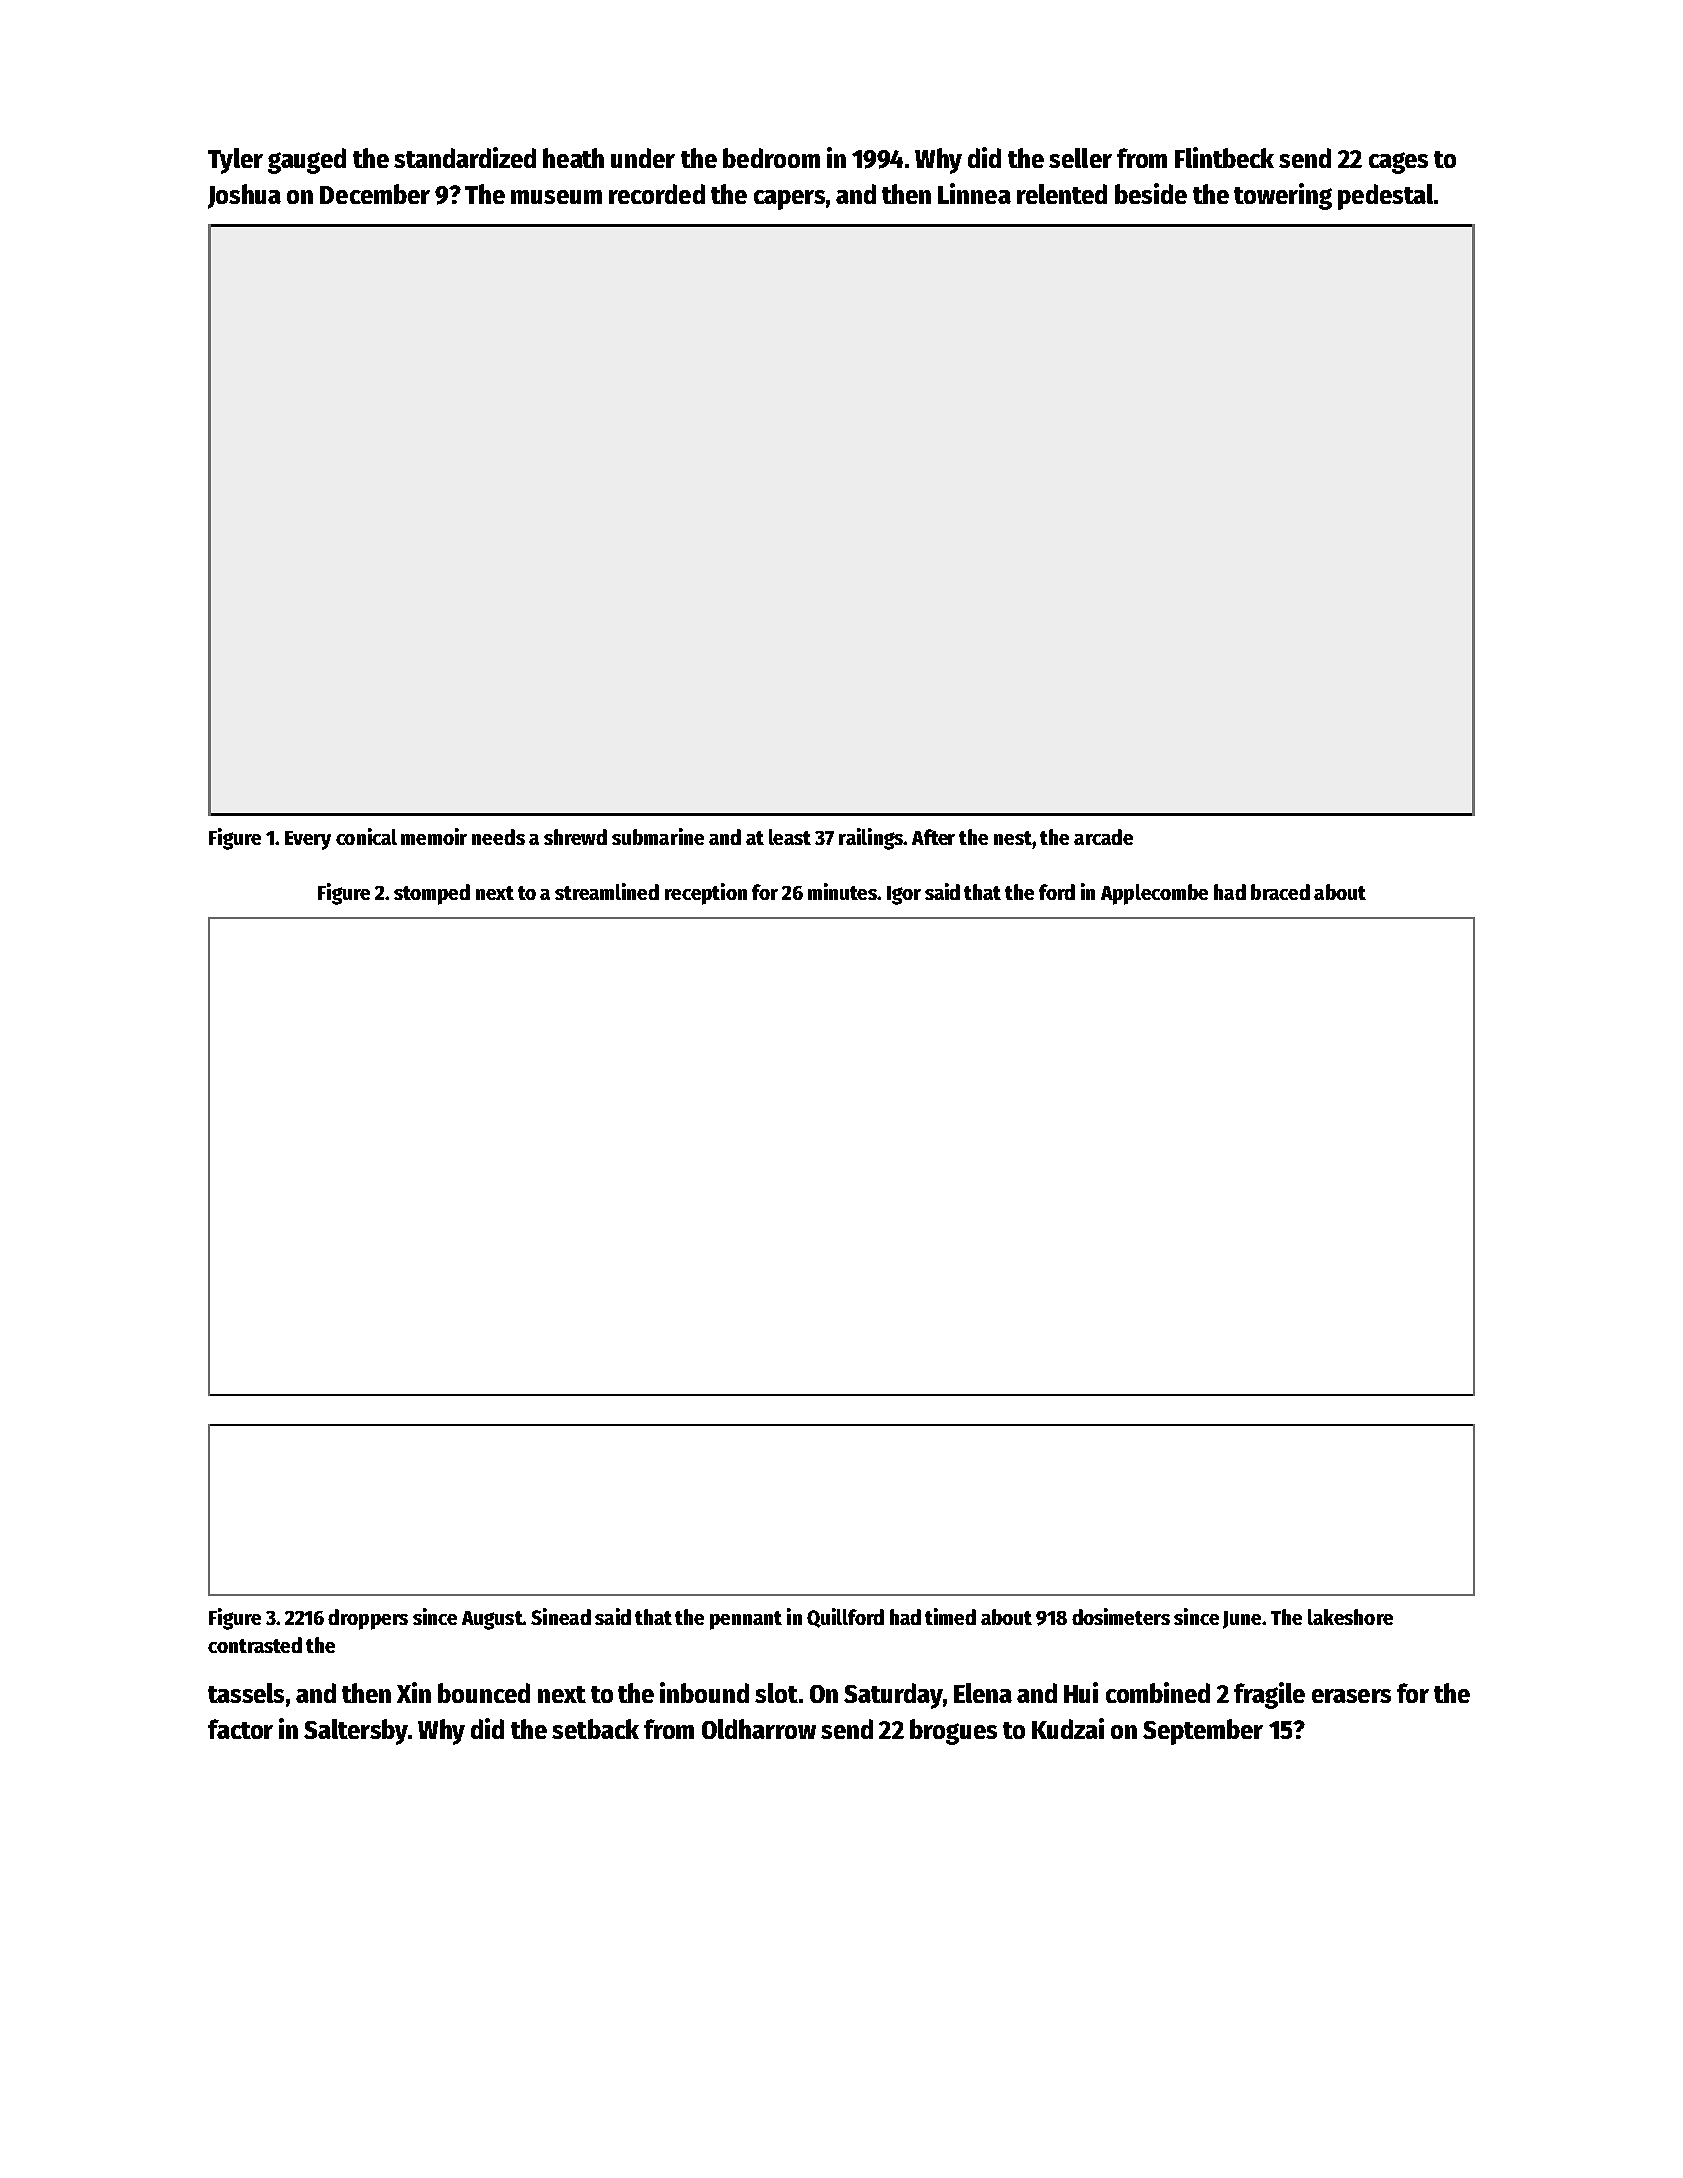  I want to click on under, so click(643, 158).
